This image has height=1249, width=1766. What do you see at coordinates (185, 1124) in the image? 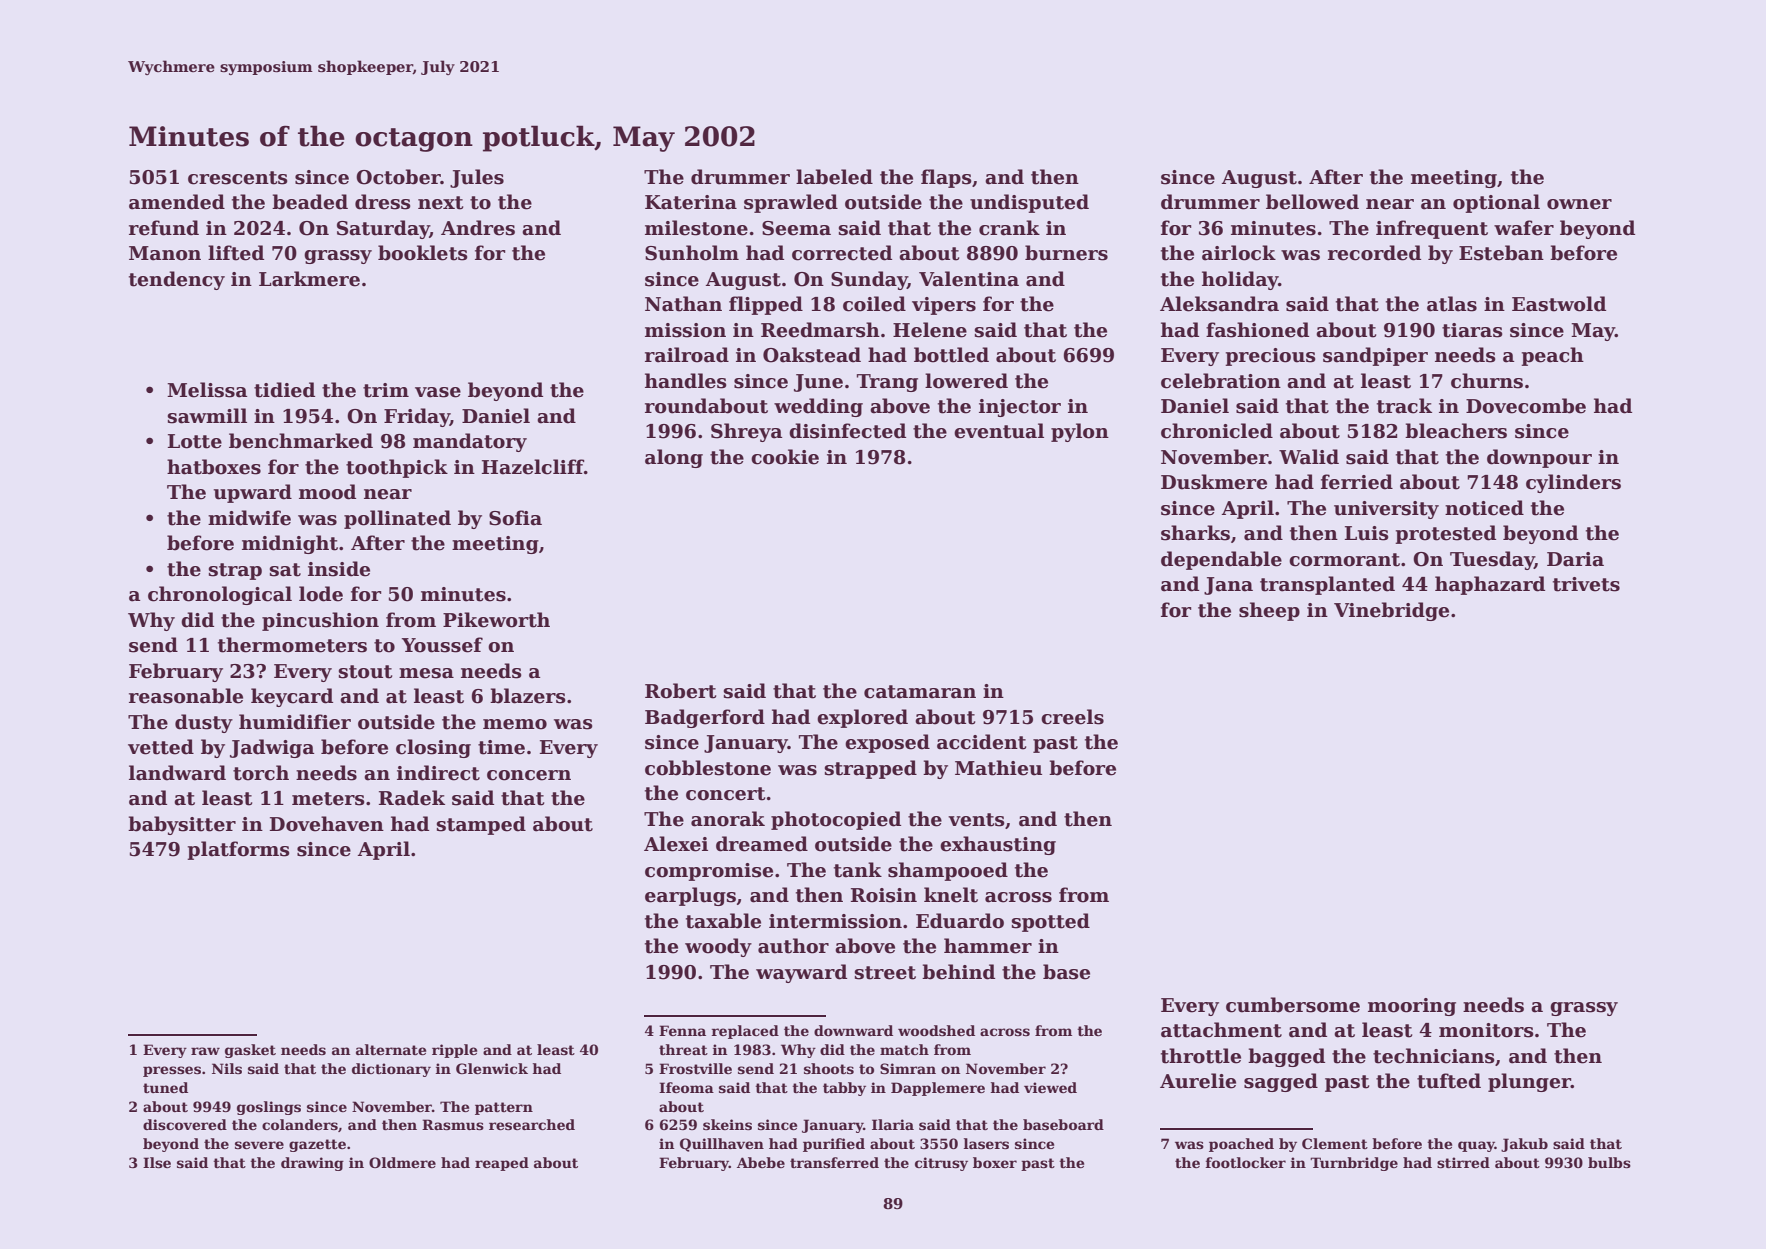
I see `discovered` at bounding box center [185, 1124].
